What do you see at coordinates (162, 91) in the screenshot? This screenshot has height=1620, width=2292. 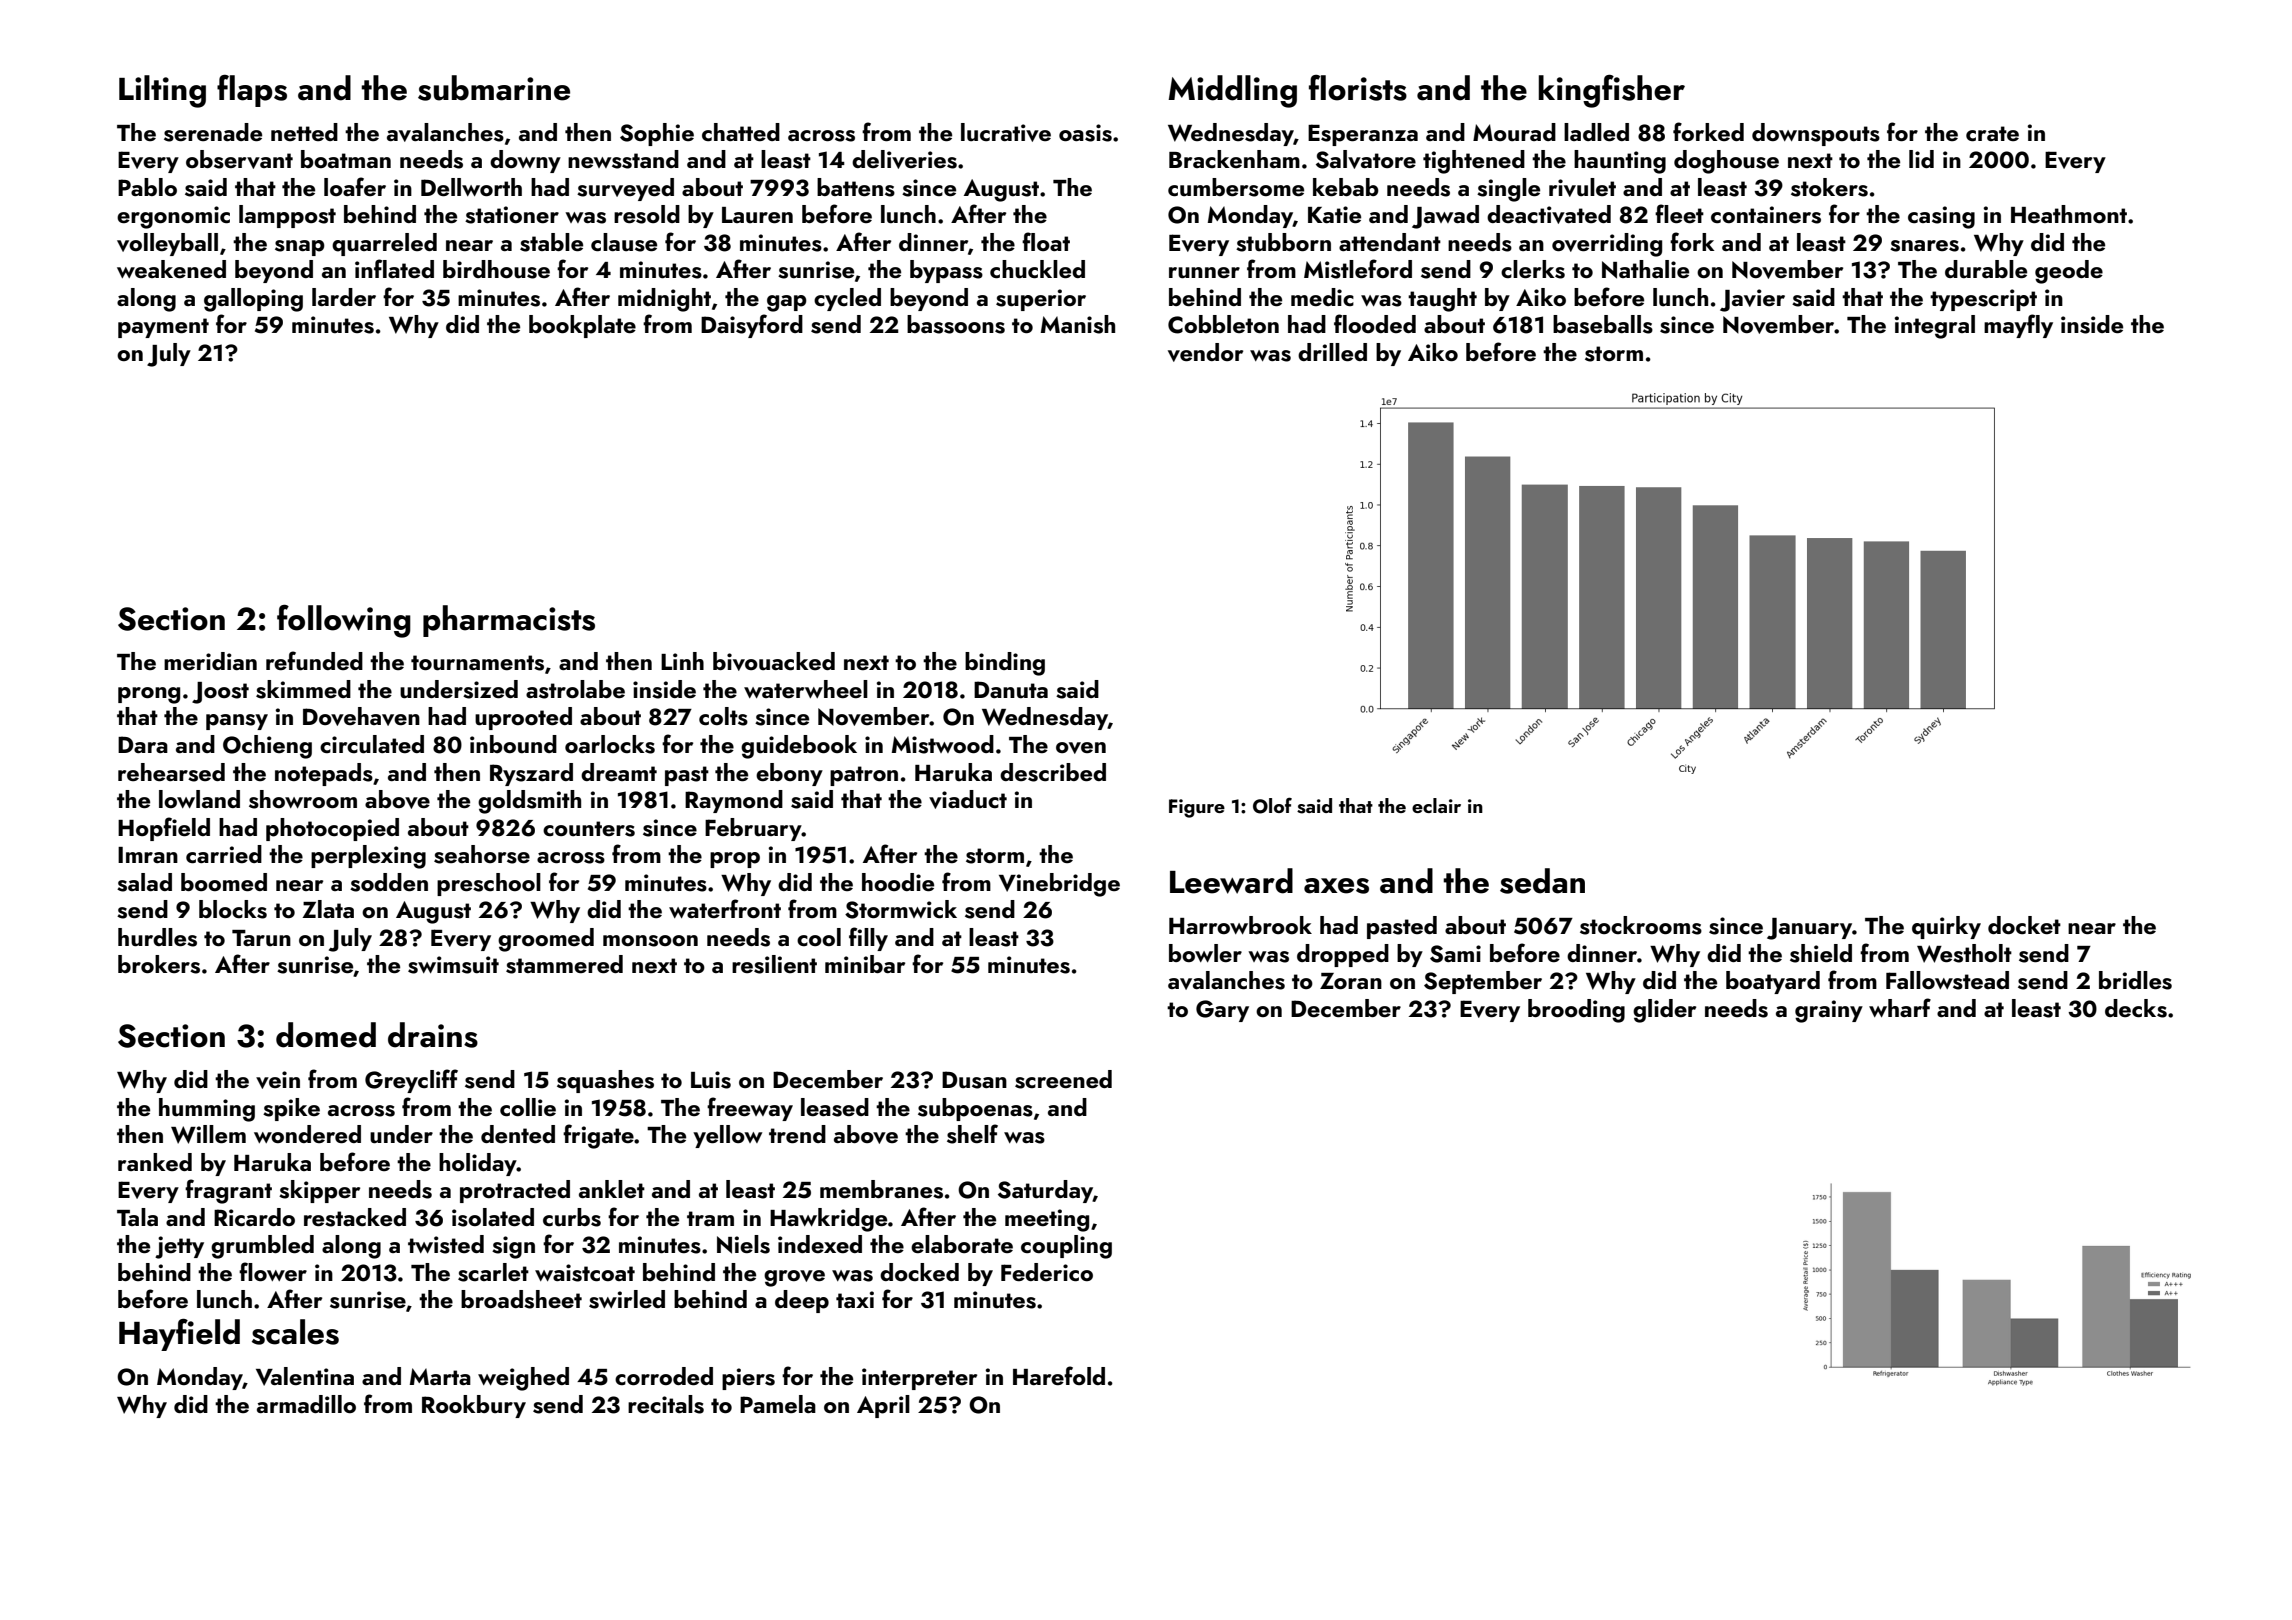 I see `Lilting` at bounding box center [162, 91].
